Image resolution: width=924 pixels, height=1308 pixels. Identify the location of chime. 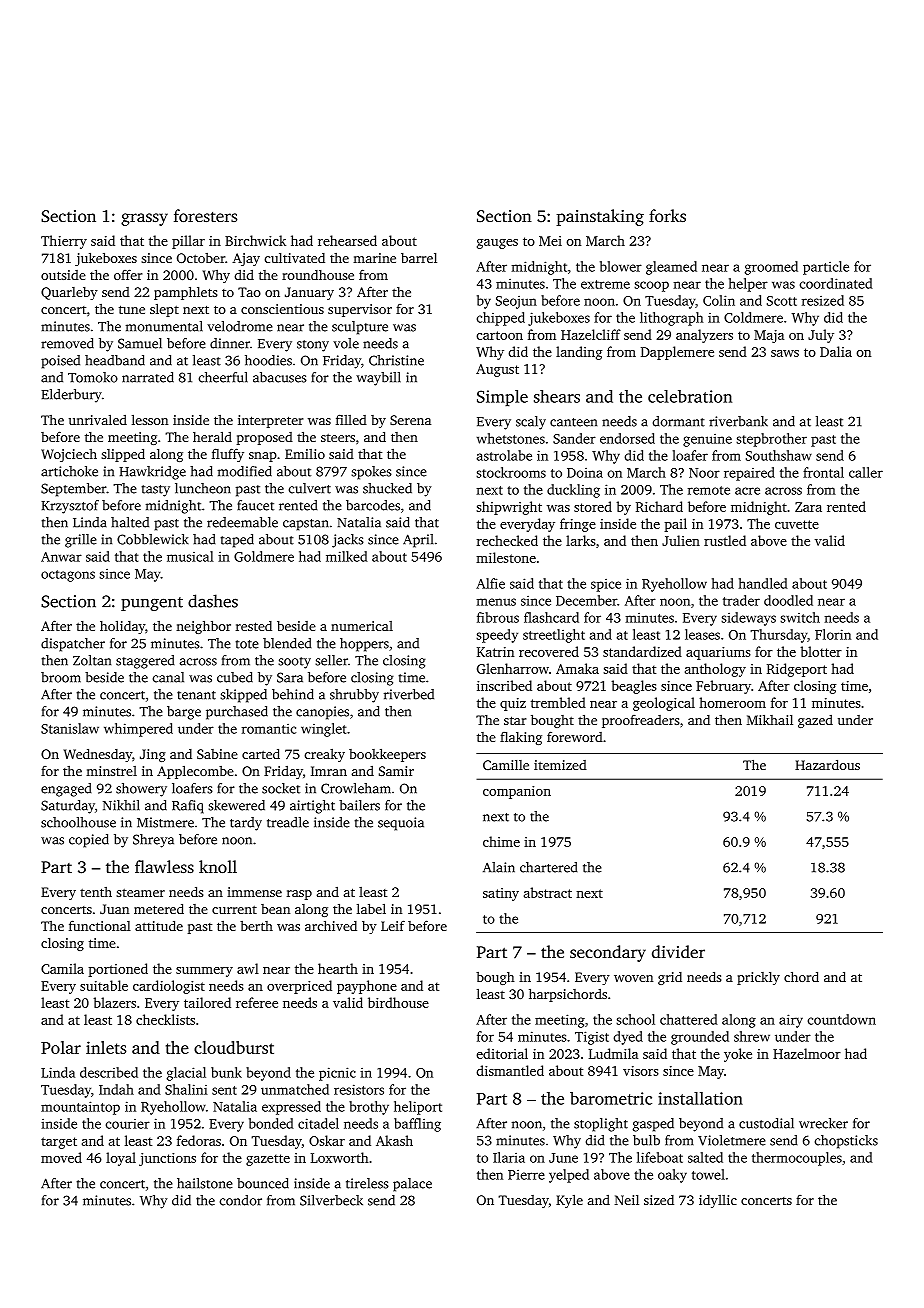
(501, 841).
